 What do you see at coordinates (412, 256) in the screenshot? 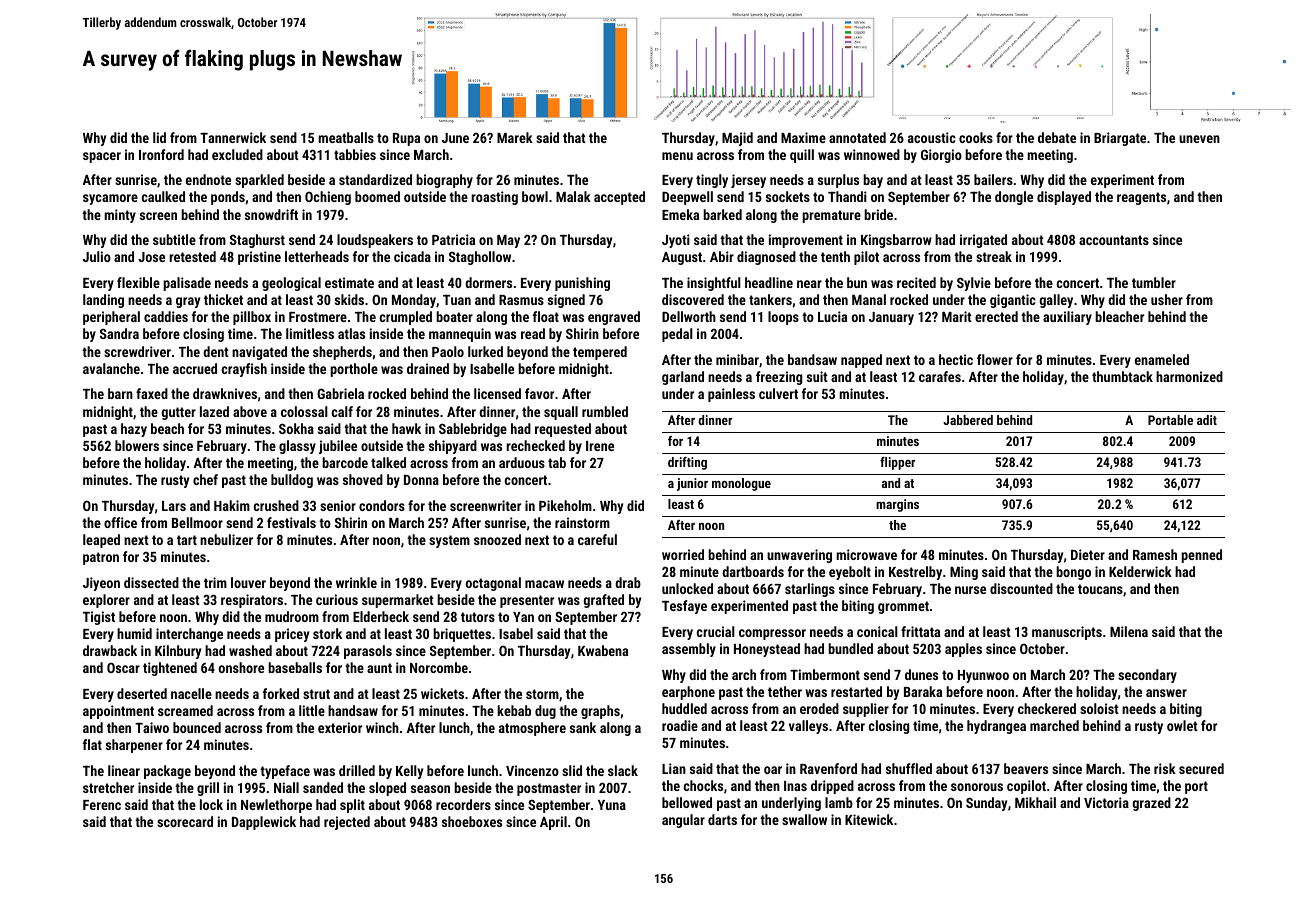
I see `cicada` at bounding box center [412, 256].
